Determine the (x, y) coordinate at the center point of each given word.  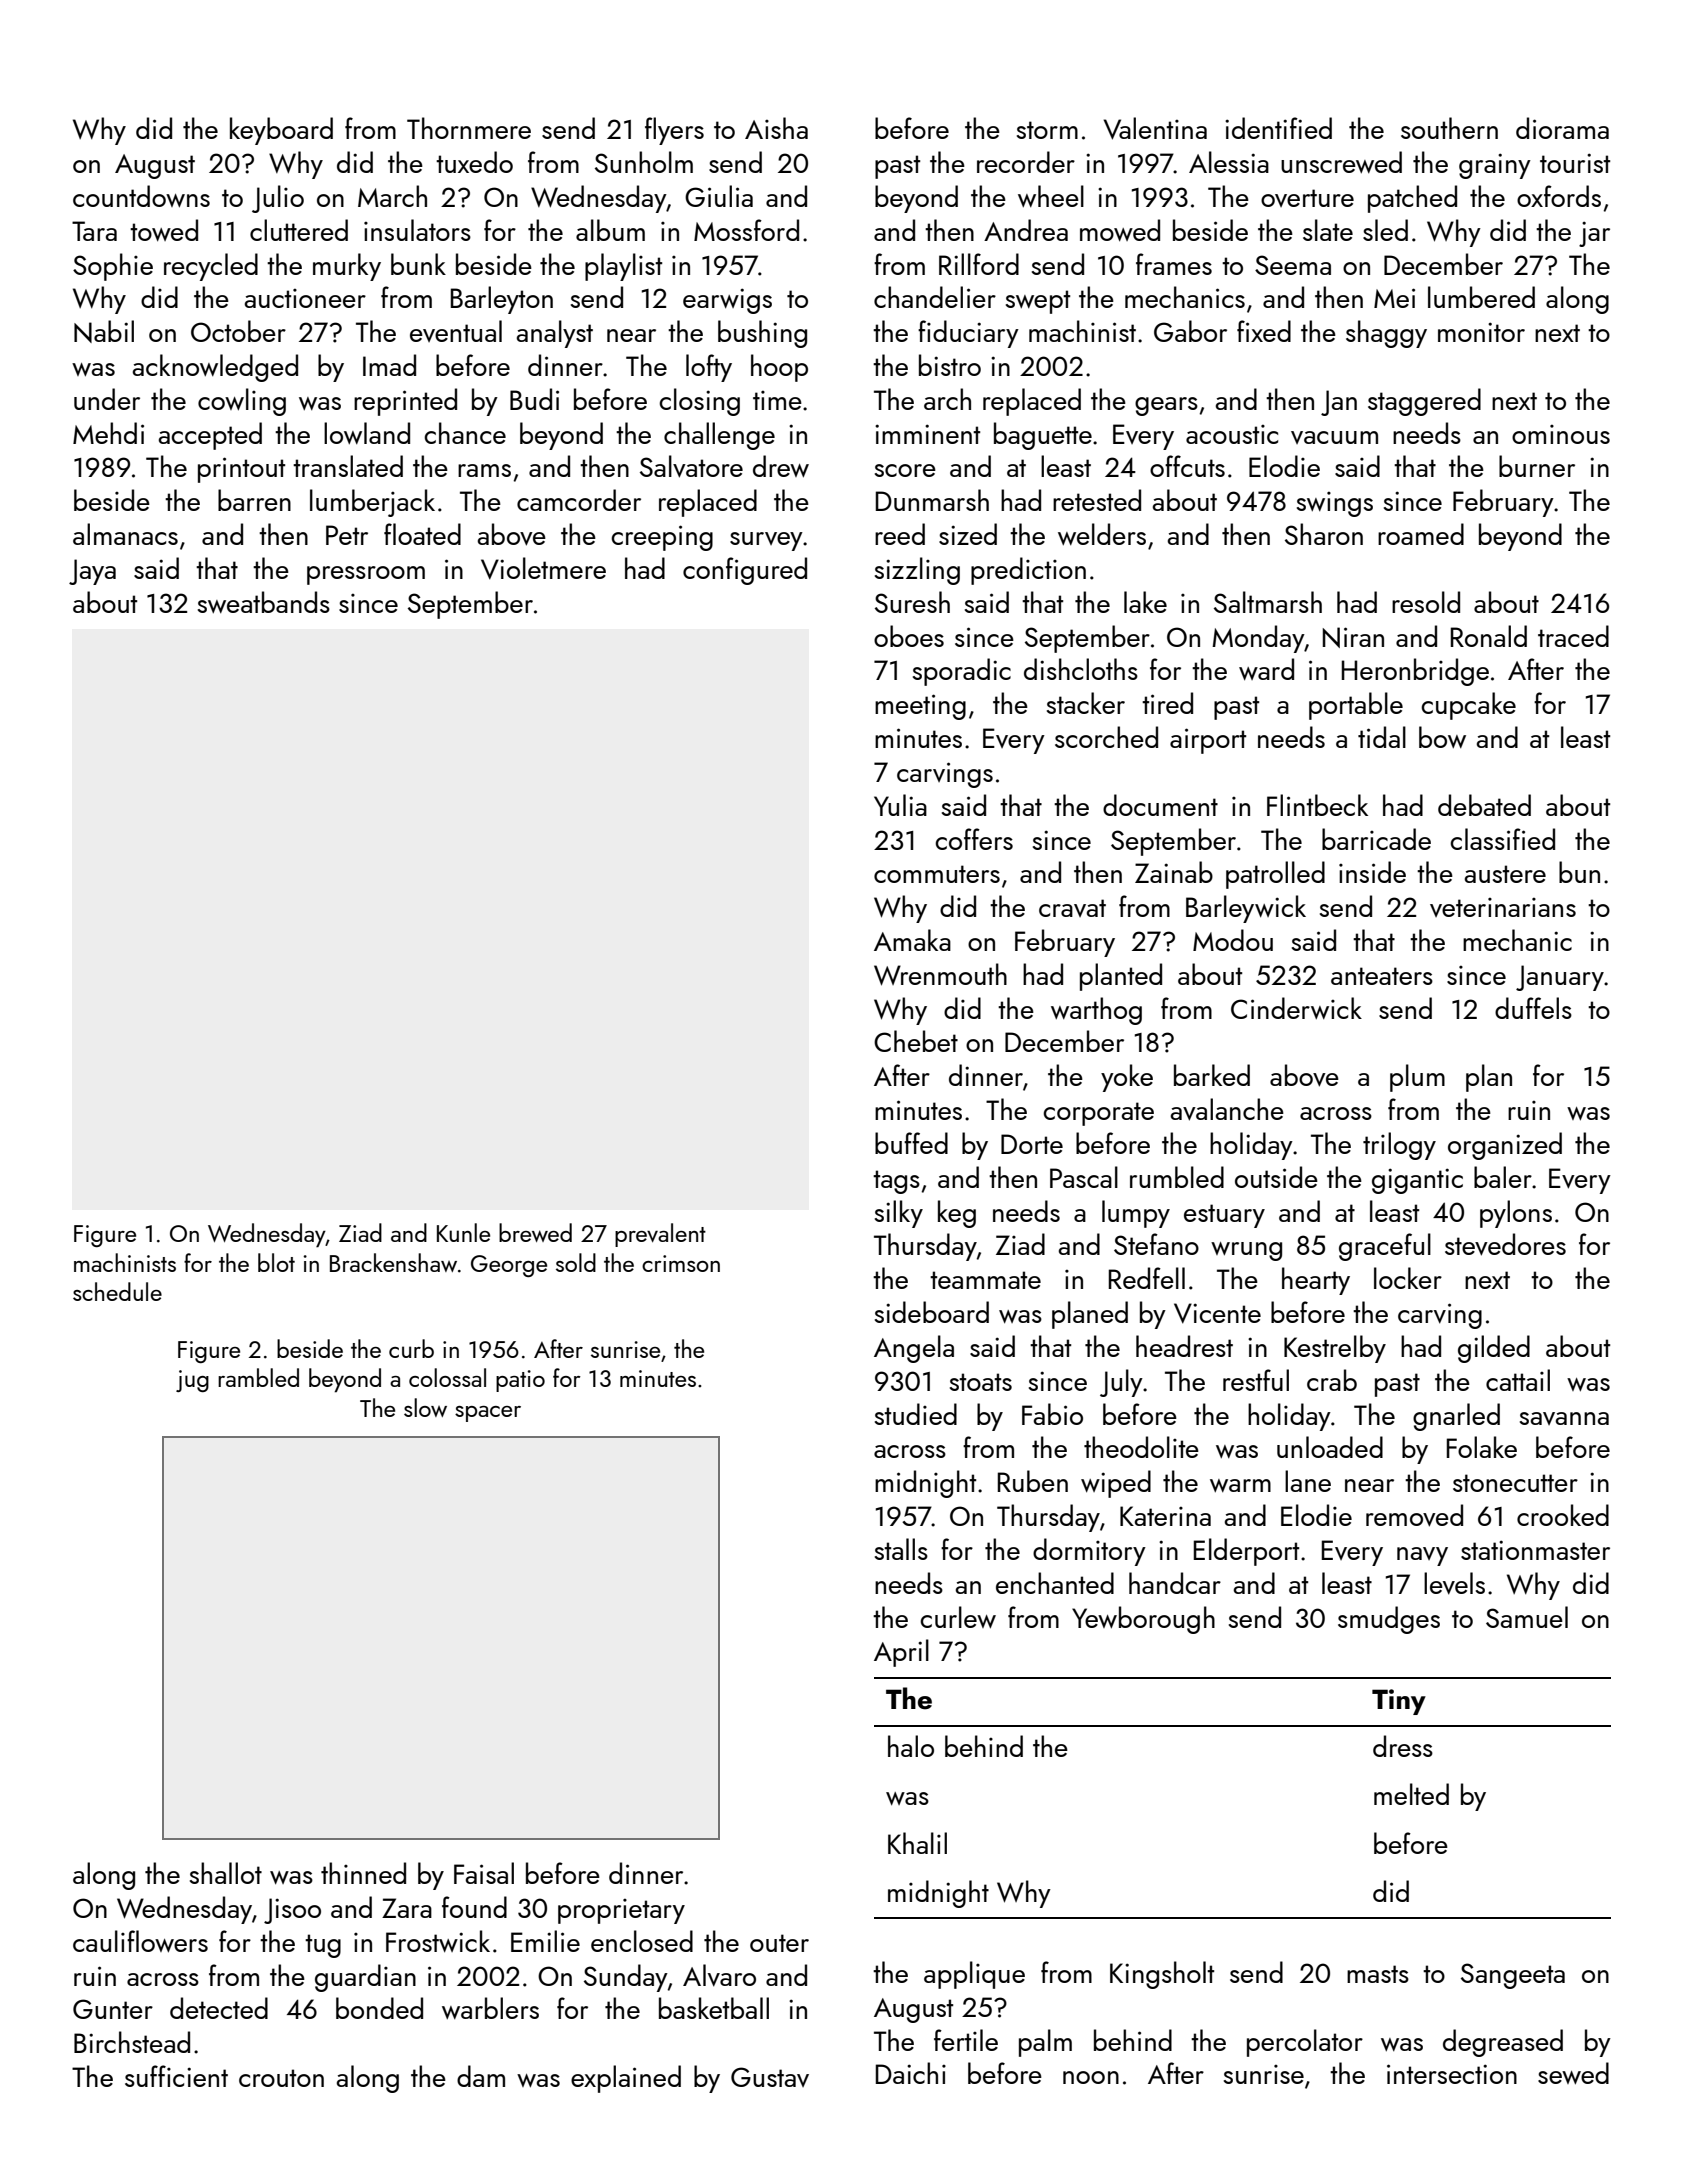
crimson (681, 1263)
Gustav (770, 2077)
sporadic (962, 672)
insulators (417, 230)
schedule (117, 1291)
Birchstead (132, 2042)
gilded (1494, 1349)
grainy (1495, 166)
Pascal (1084, 1177)
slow (425, 1407)
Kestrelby (1335, 1349)
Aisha (776, 128)
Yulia (900, 805)
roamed (1421, 534)
